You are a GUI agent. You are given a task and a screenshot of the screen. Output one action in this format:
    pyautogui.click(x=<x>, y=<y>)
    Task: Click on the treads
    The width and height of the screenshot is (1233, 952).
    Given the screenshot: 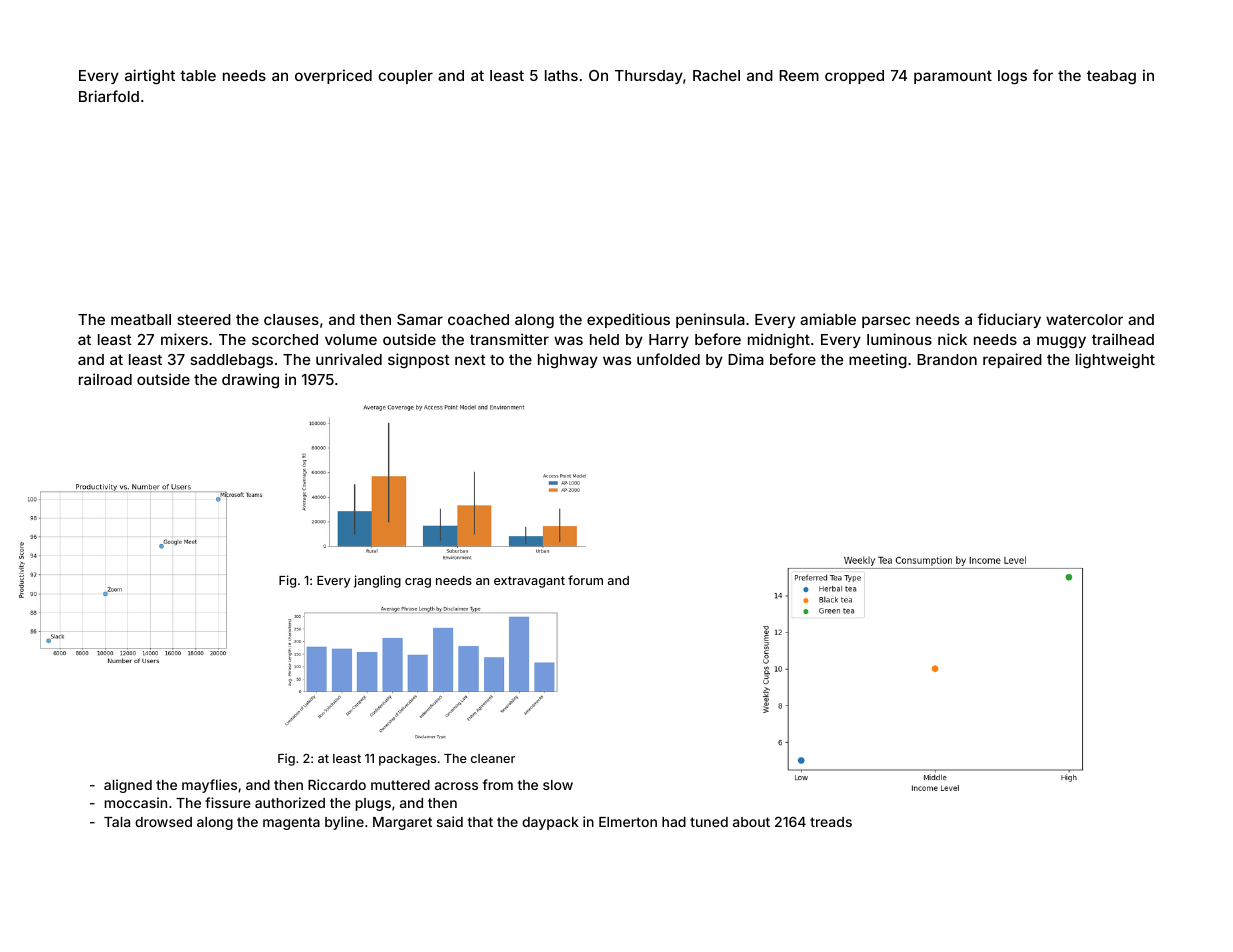 What is the action you would take?
    pyautogui.click(x=831, y=822)
